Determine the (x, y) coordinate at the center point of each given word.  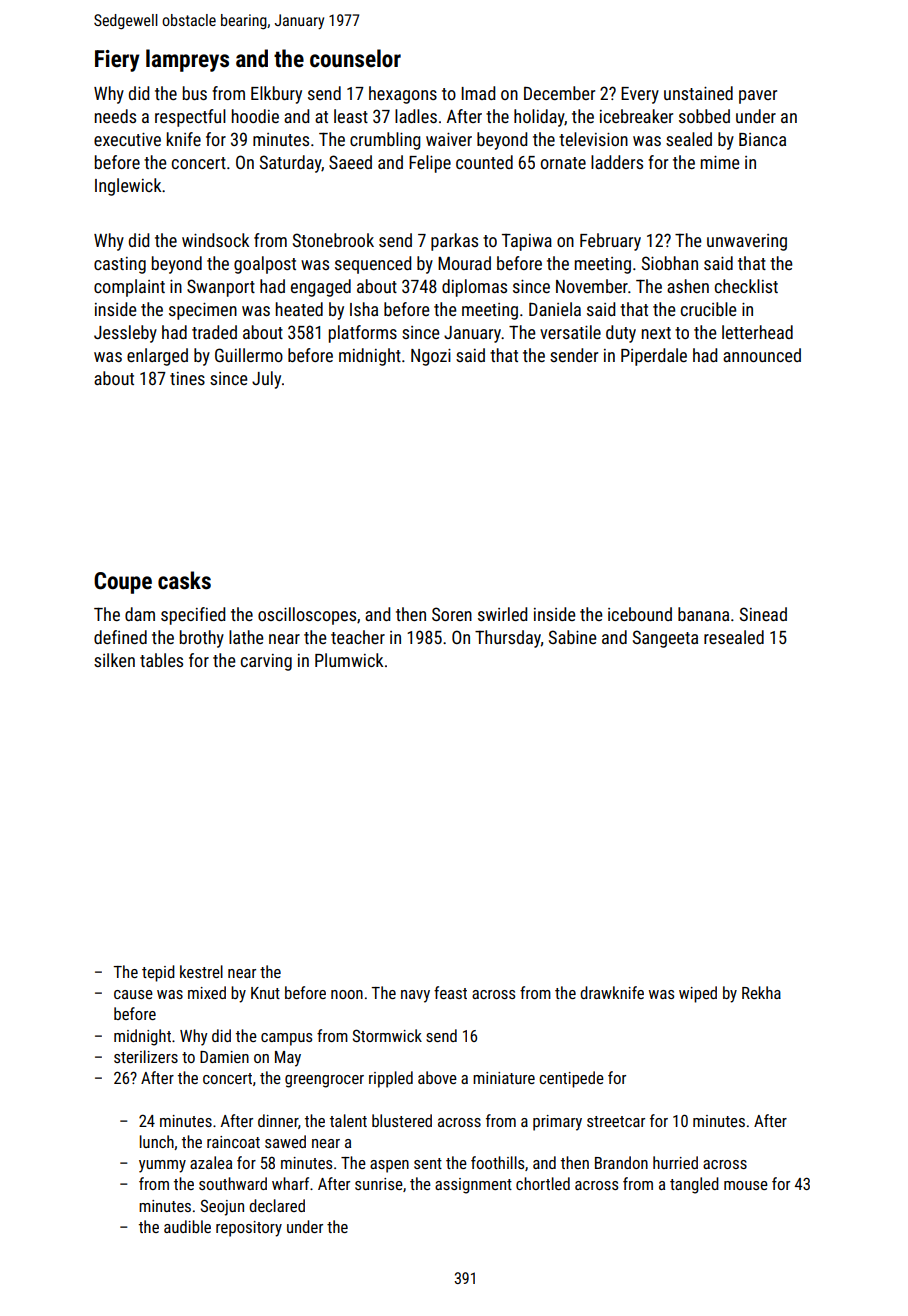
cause (133, 994)
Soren (452, 614)
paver (758, 97)
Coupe (123, 583)
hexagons (403, 95)
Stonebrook (333, 240)
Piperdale (654, 357)
